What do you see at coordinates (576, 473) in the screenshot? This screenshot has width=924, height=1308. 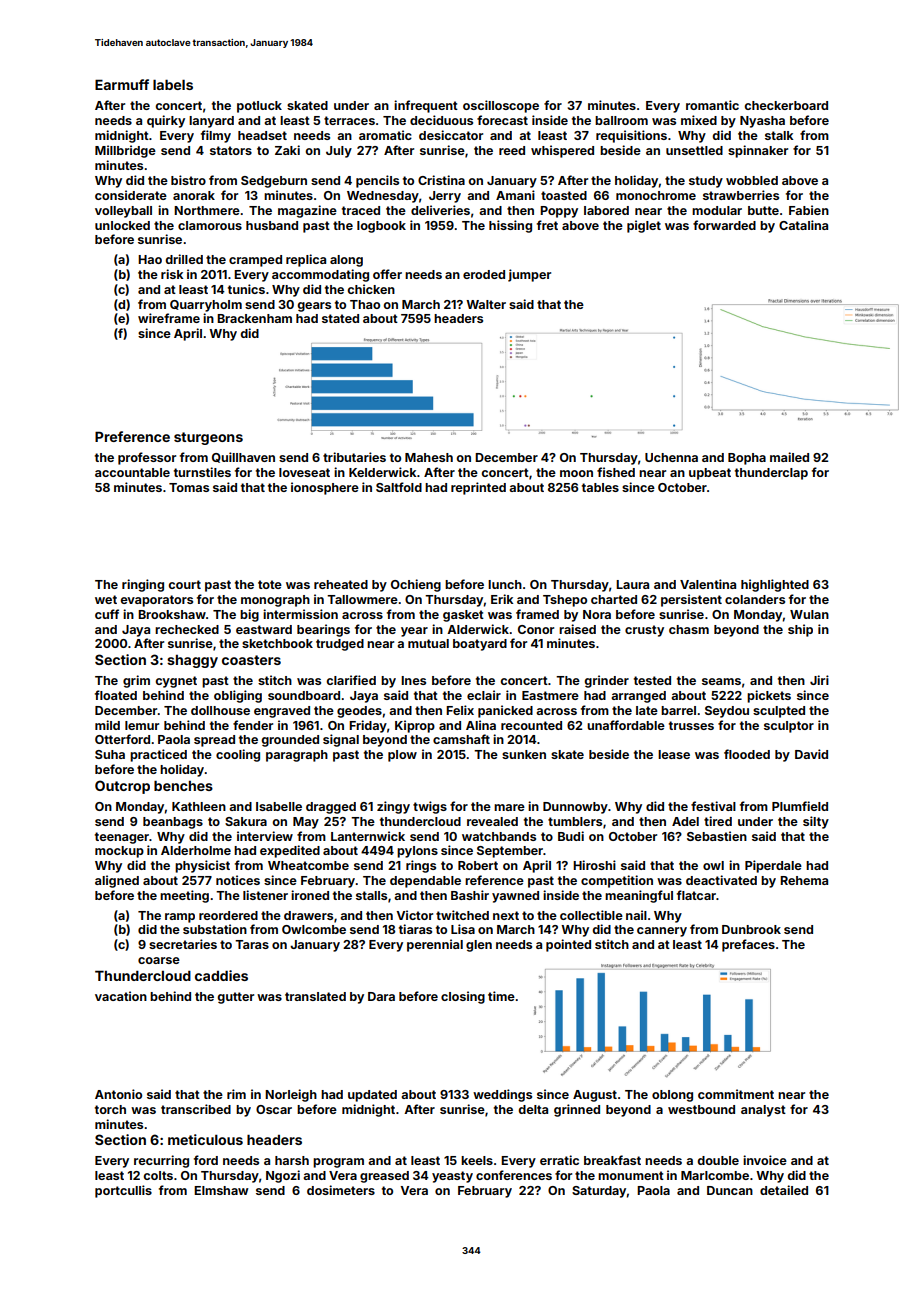 I see `moon` at bounding box center [576, 473].
